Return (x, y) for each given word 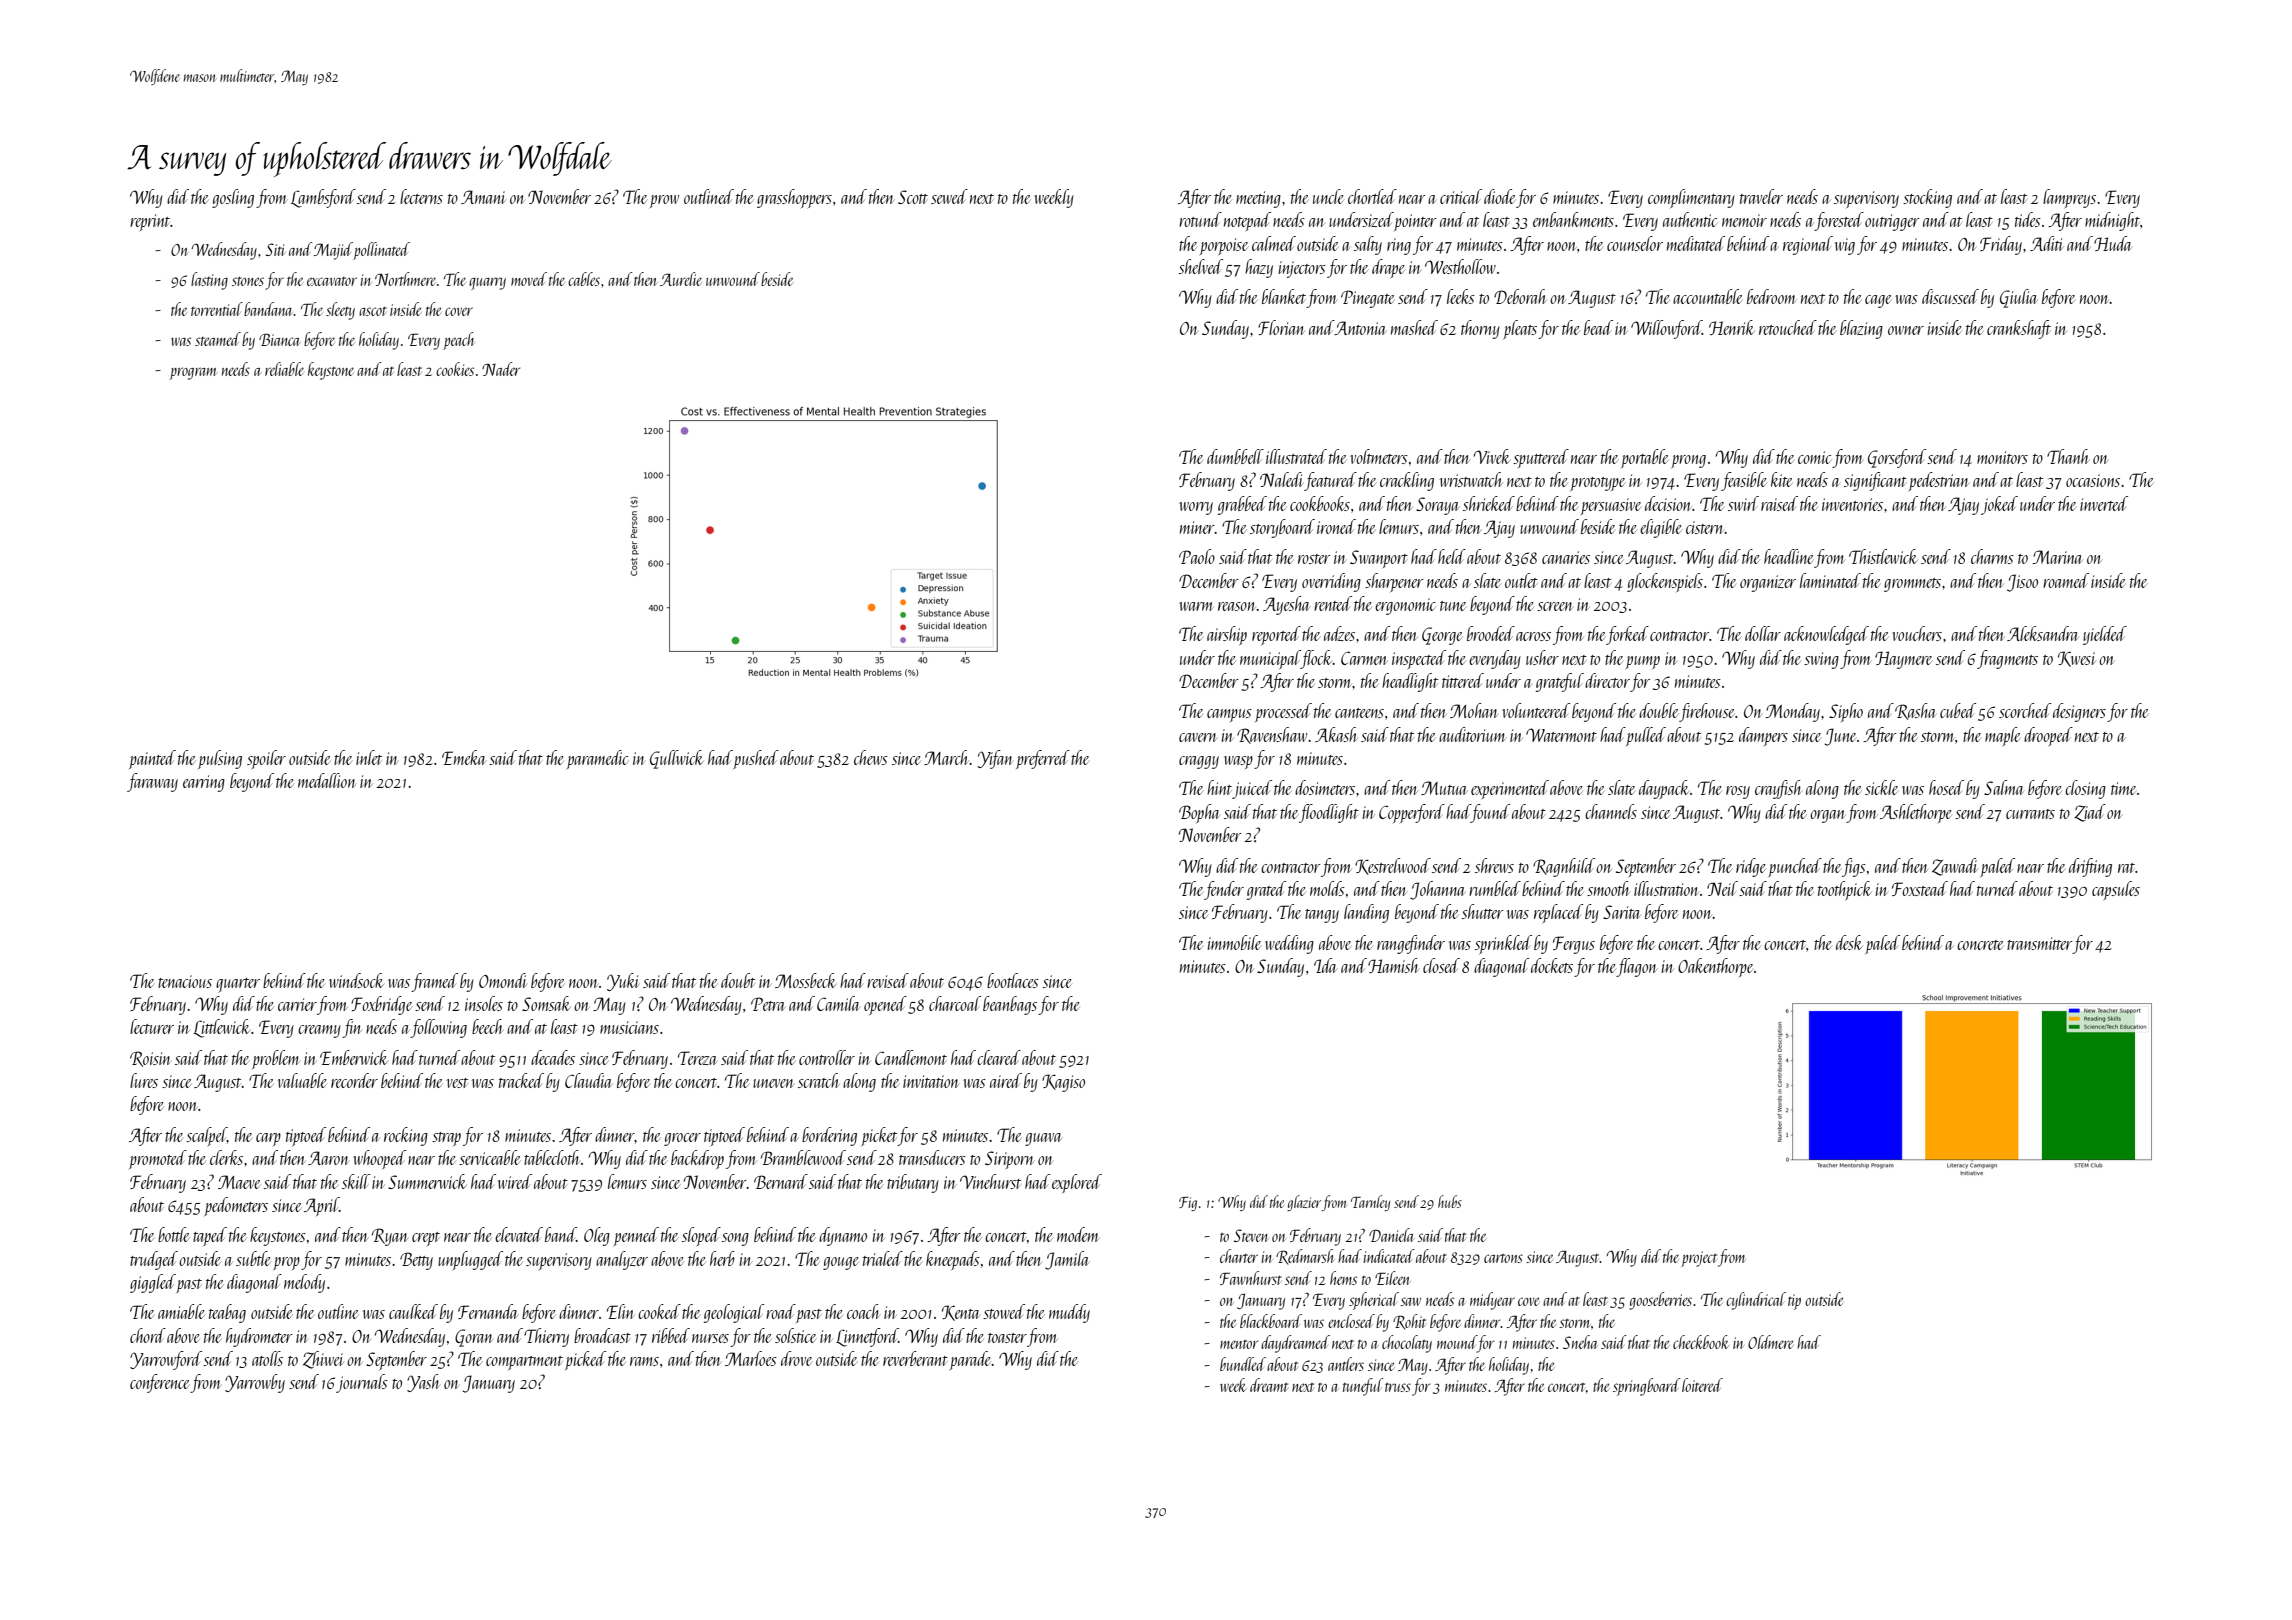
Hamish (1393, 965)
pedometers (236, 1206)
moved (529, 279)
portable (1644, 458)
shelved (1201, 266)
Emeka (464, 757)
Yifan (994, 759)
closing (2085, 789)
